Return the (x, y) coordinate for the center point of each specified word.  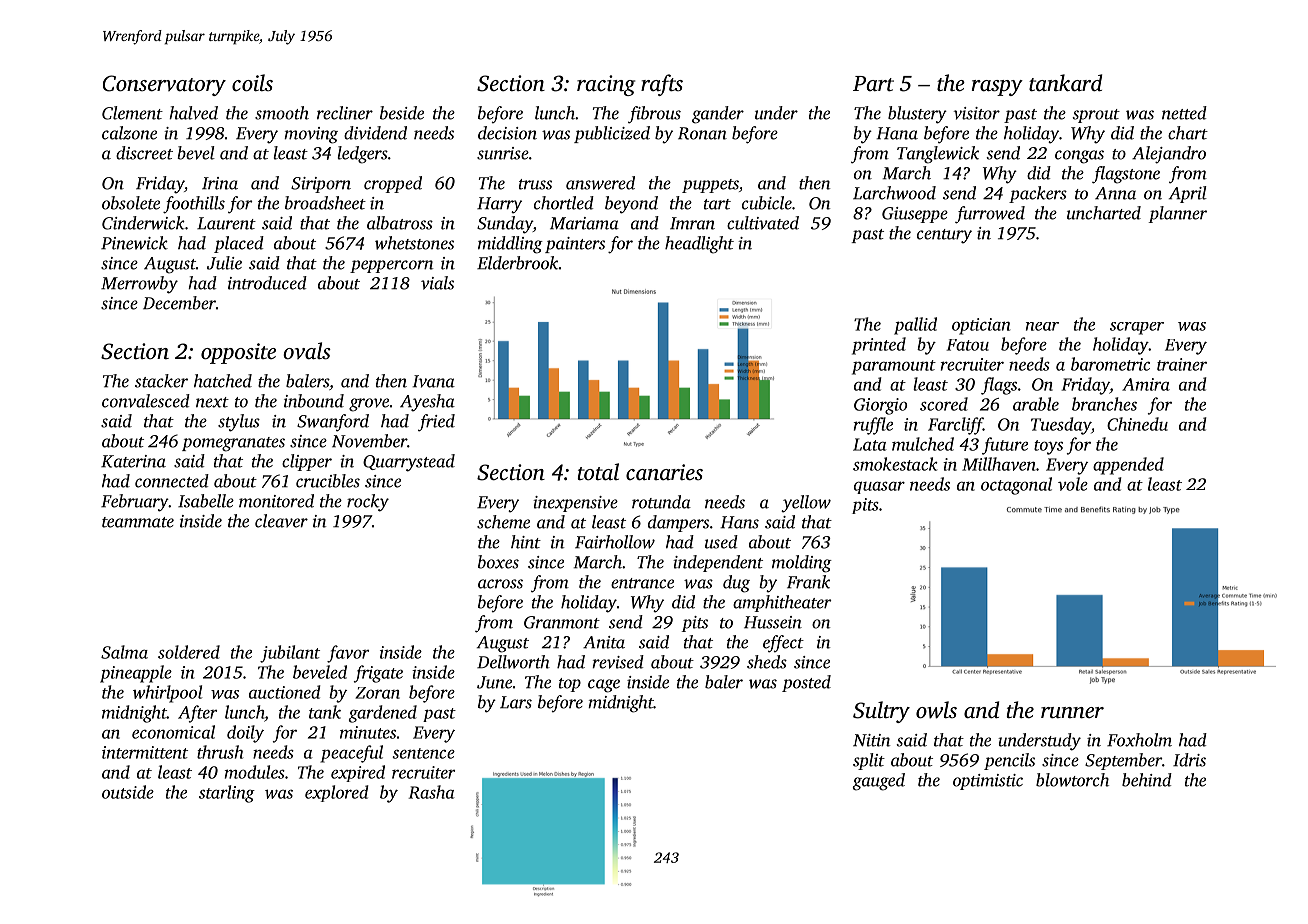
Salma (124, 652)
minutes (368, 732)
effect (783, 644)
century (944, 236)
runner (1072, 713)
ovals (307, 351)
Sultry (881, 712)
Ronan (702, 133)
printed (879, 346)
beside (402, 113)
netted (1184, 113)
